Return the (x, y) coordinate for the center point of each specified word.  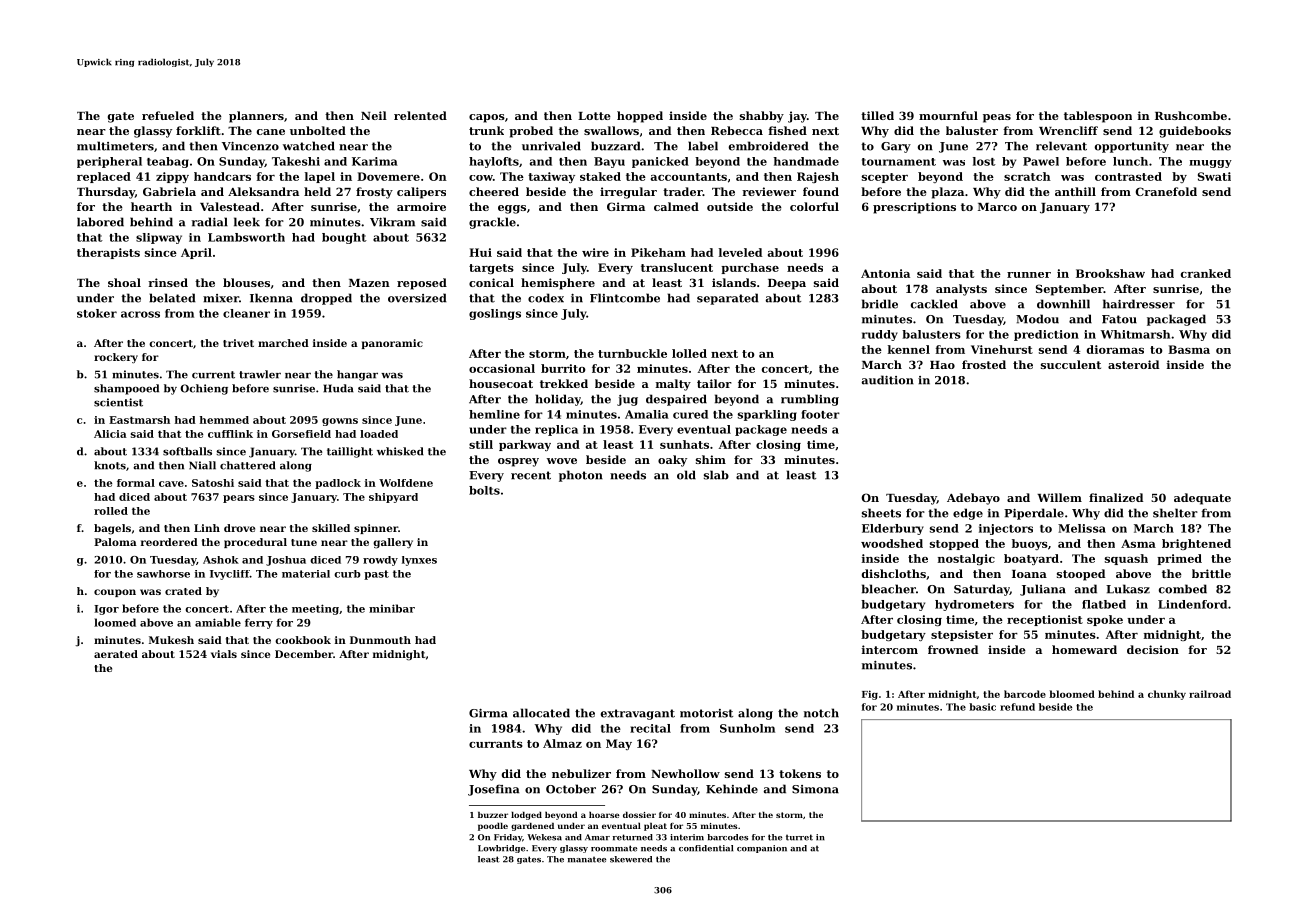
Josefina (493, 790)
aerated (116, 654)
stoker (97, 313)
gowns (340, 422)
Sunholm (747, 728)
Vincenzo (250, 146)
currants (496, 744)
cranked (1206, 273)
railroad (1210, 694)
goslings (495, 314)
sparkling (767, 415)
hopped (640, 117)
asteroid (1133, 364)
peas (997, 118)
